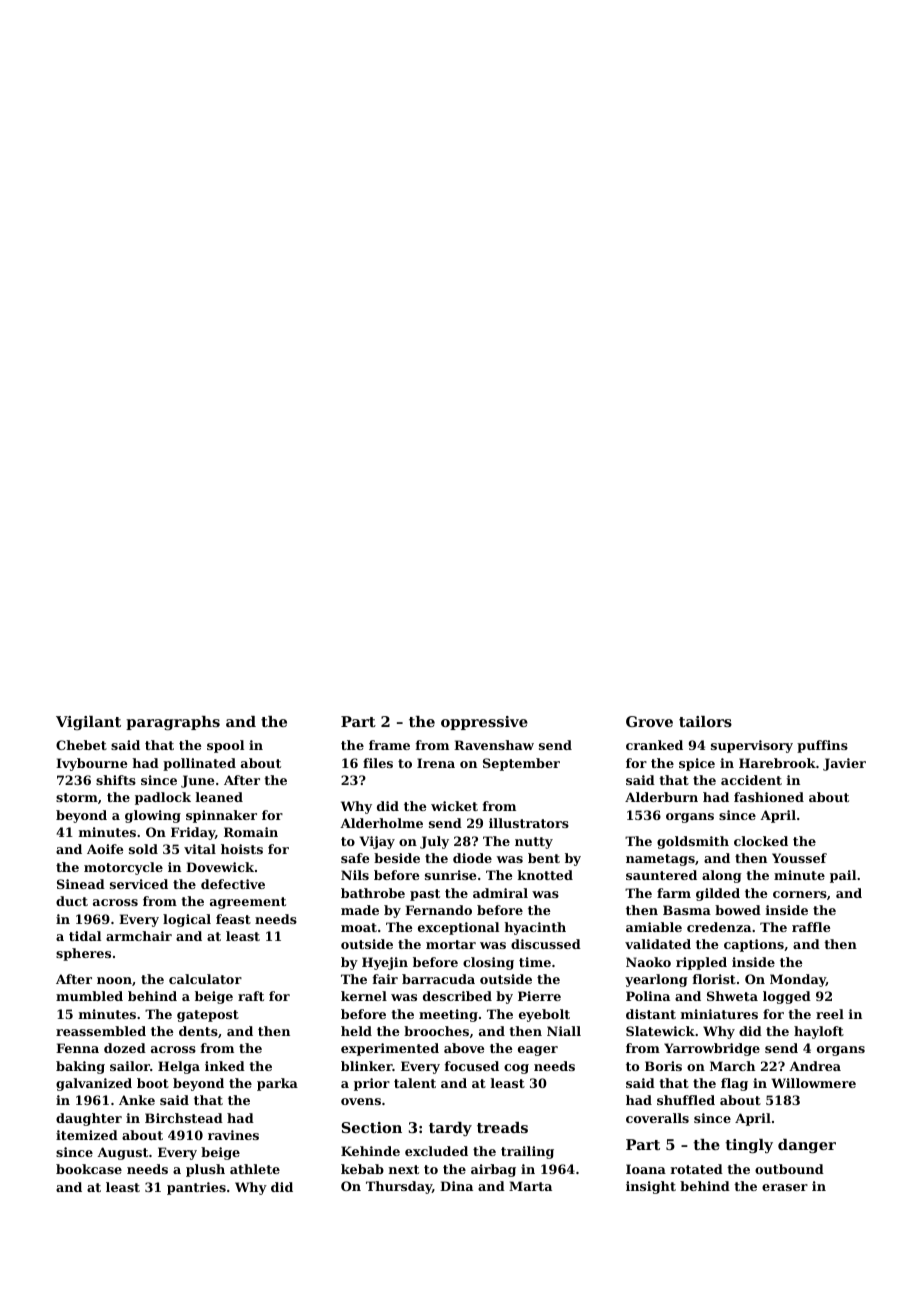 This screenshot has width=924, height=1308. I want to click on athlete, so click(255, 1169).
